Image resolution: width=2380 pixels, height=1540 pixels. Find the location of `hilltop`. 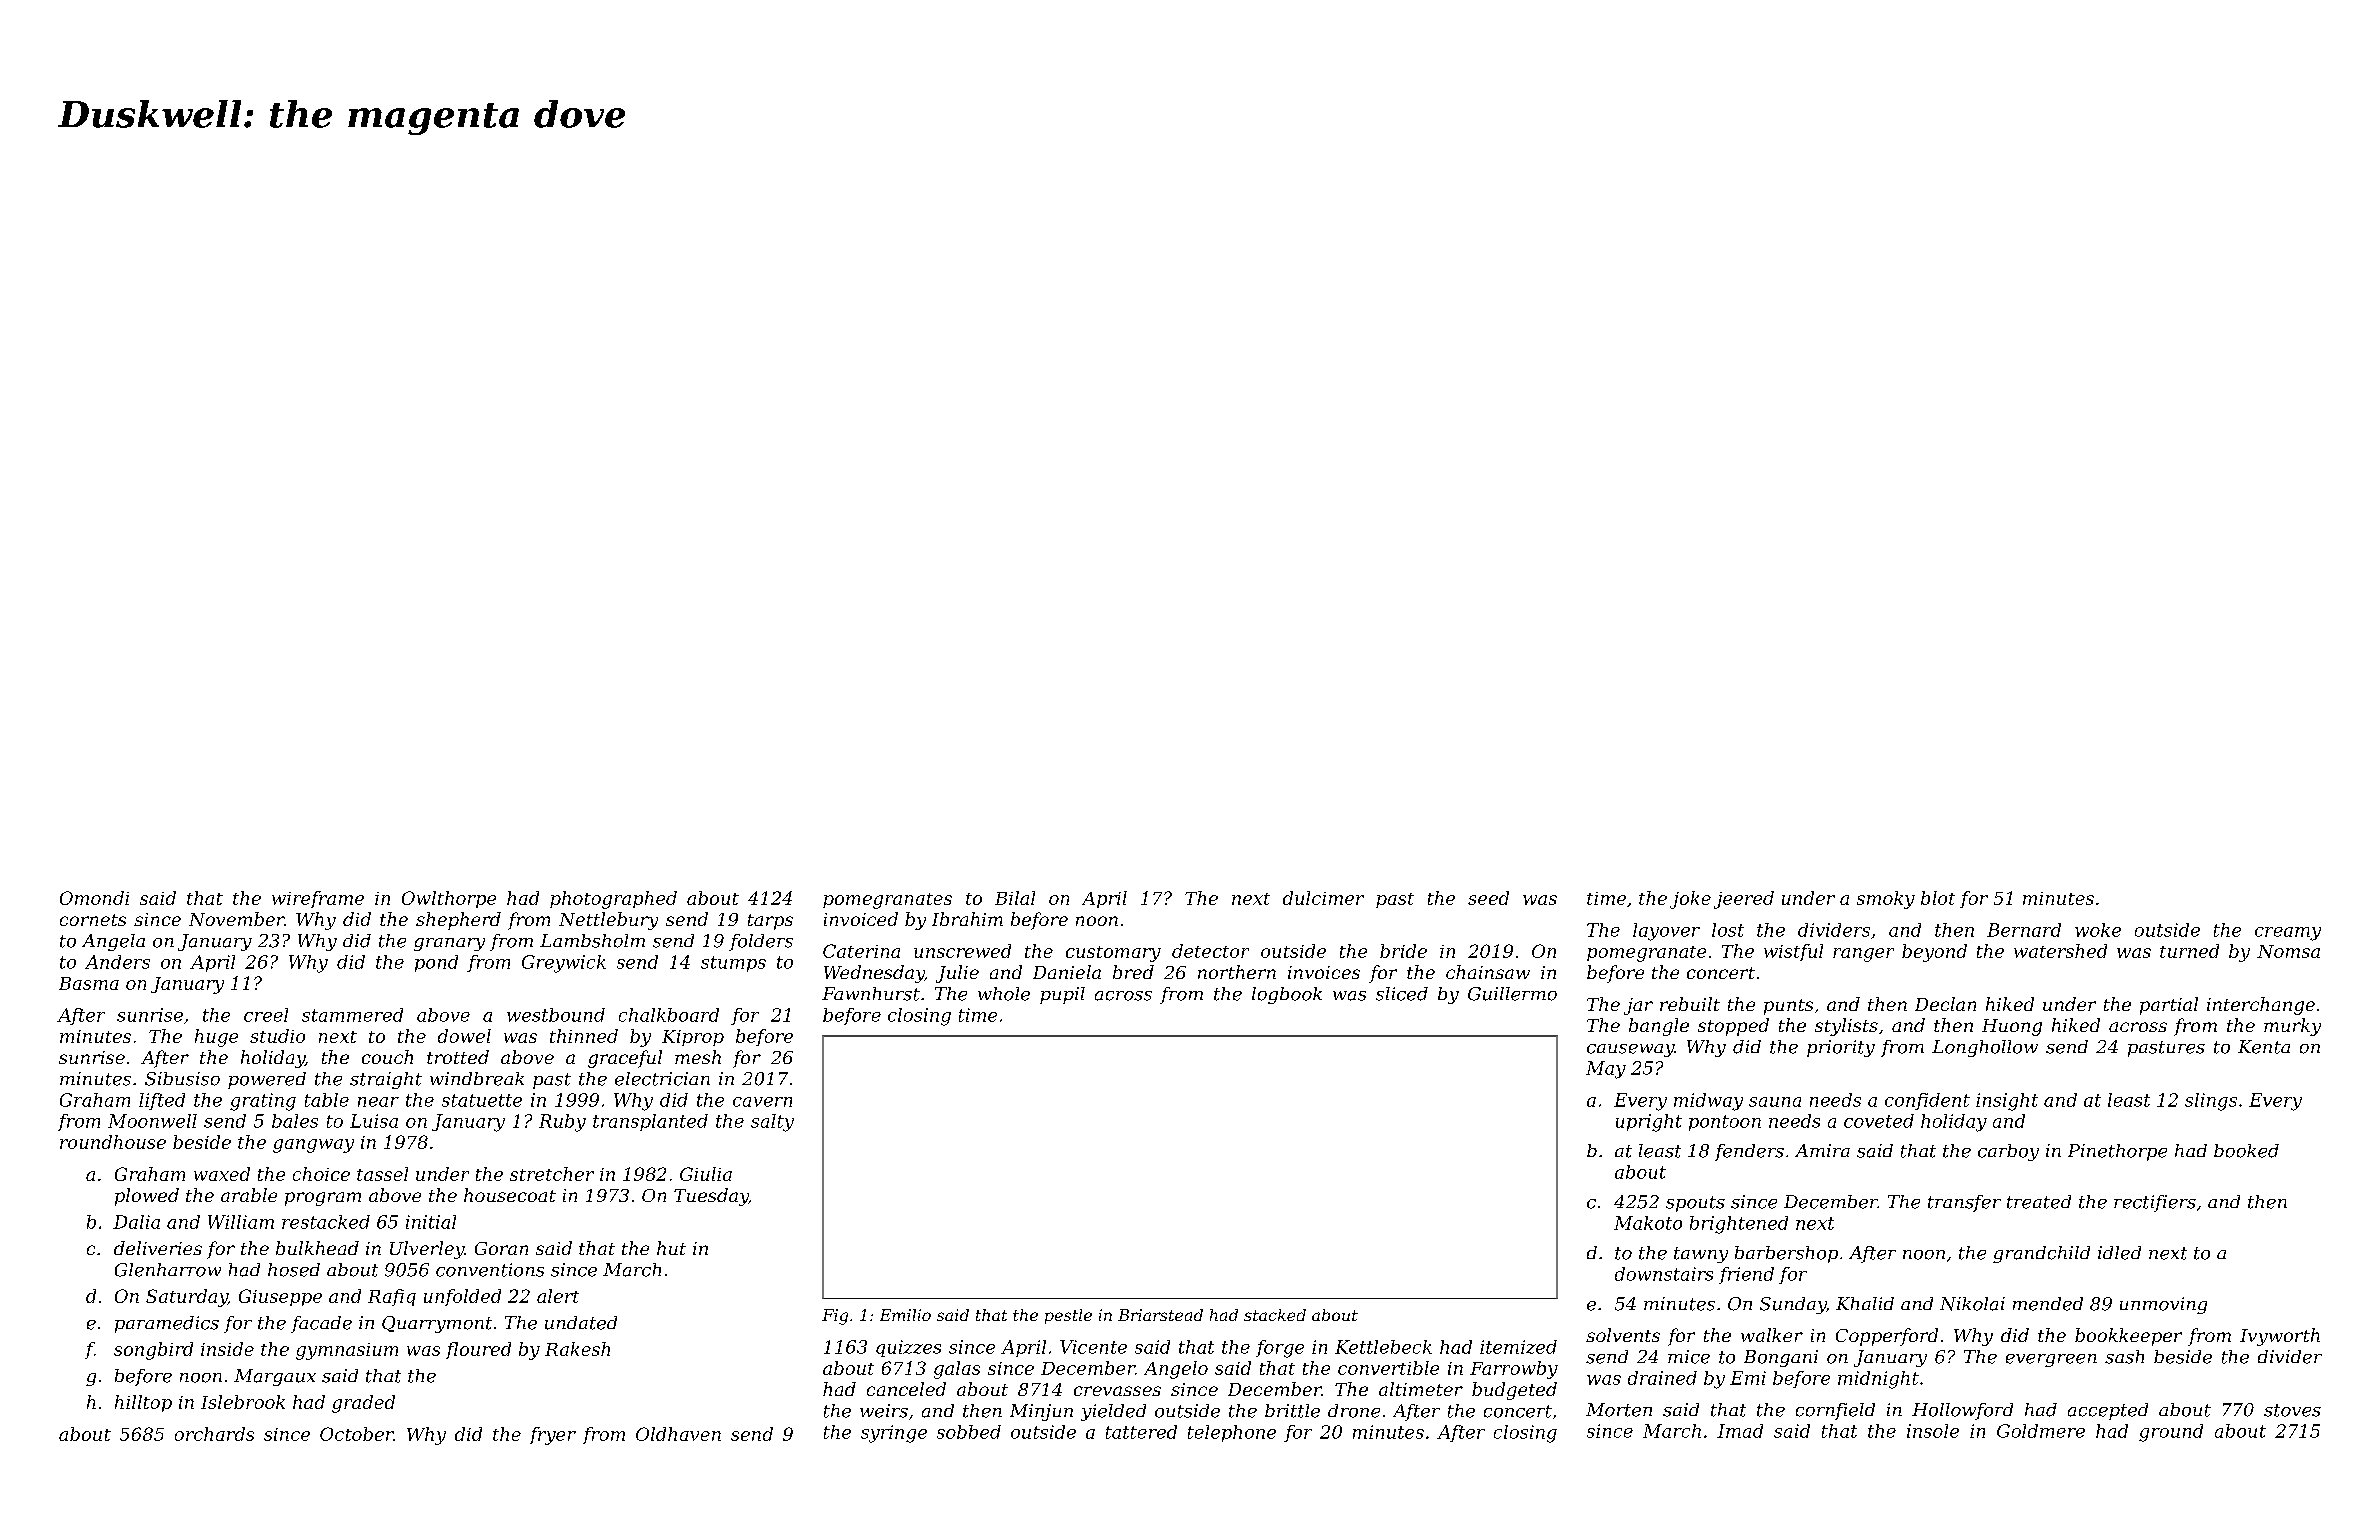

hilltop is located at coordinates (143, 1403).
